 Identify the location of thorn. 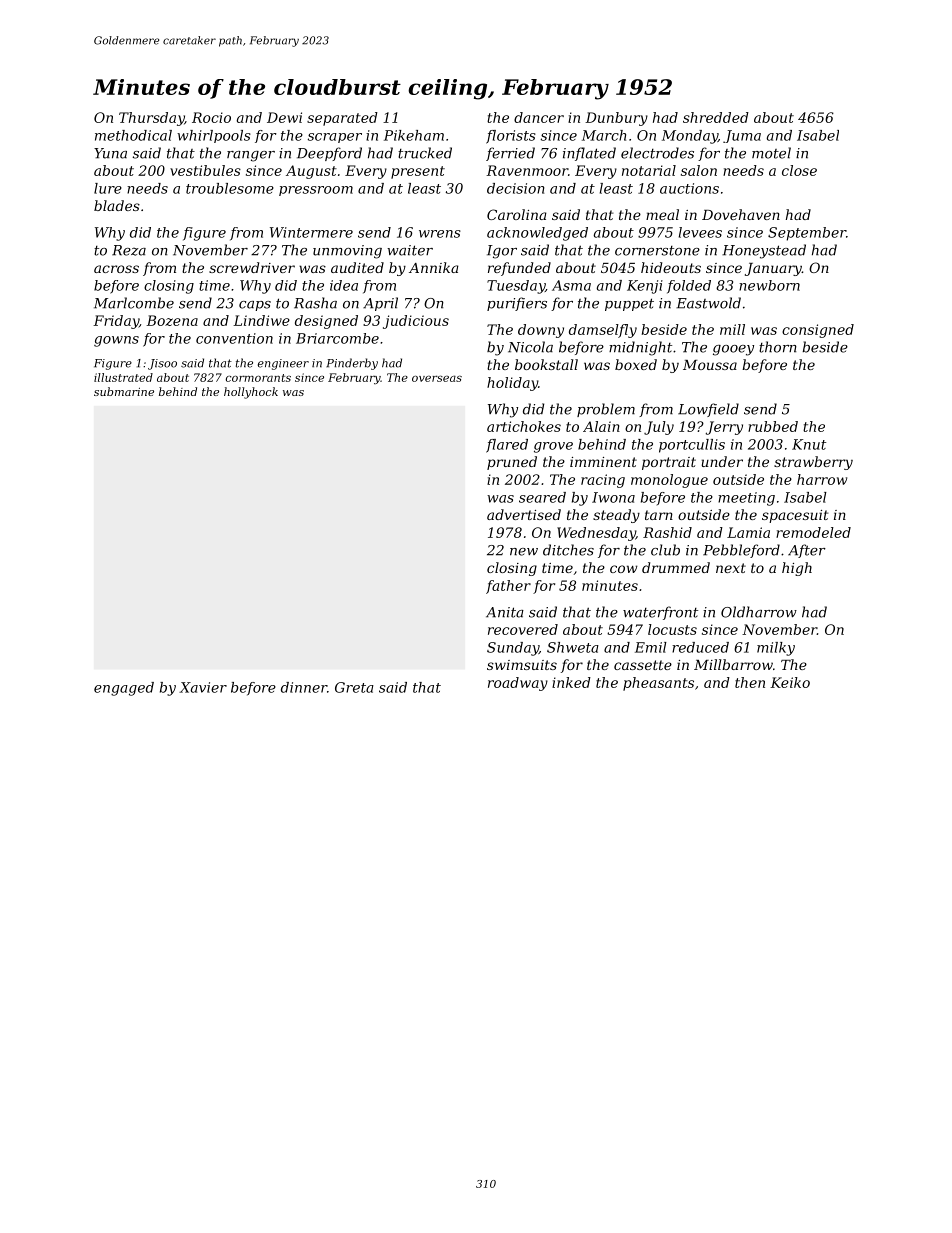
(778, 347).
